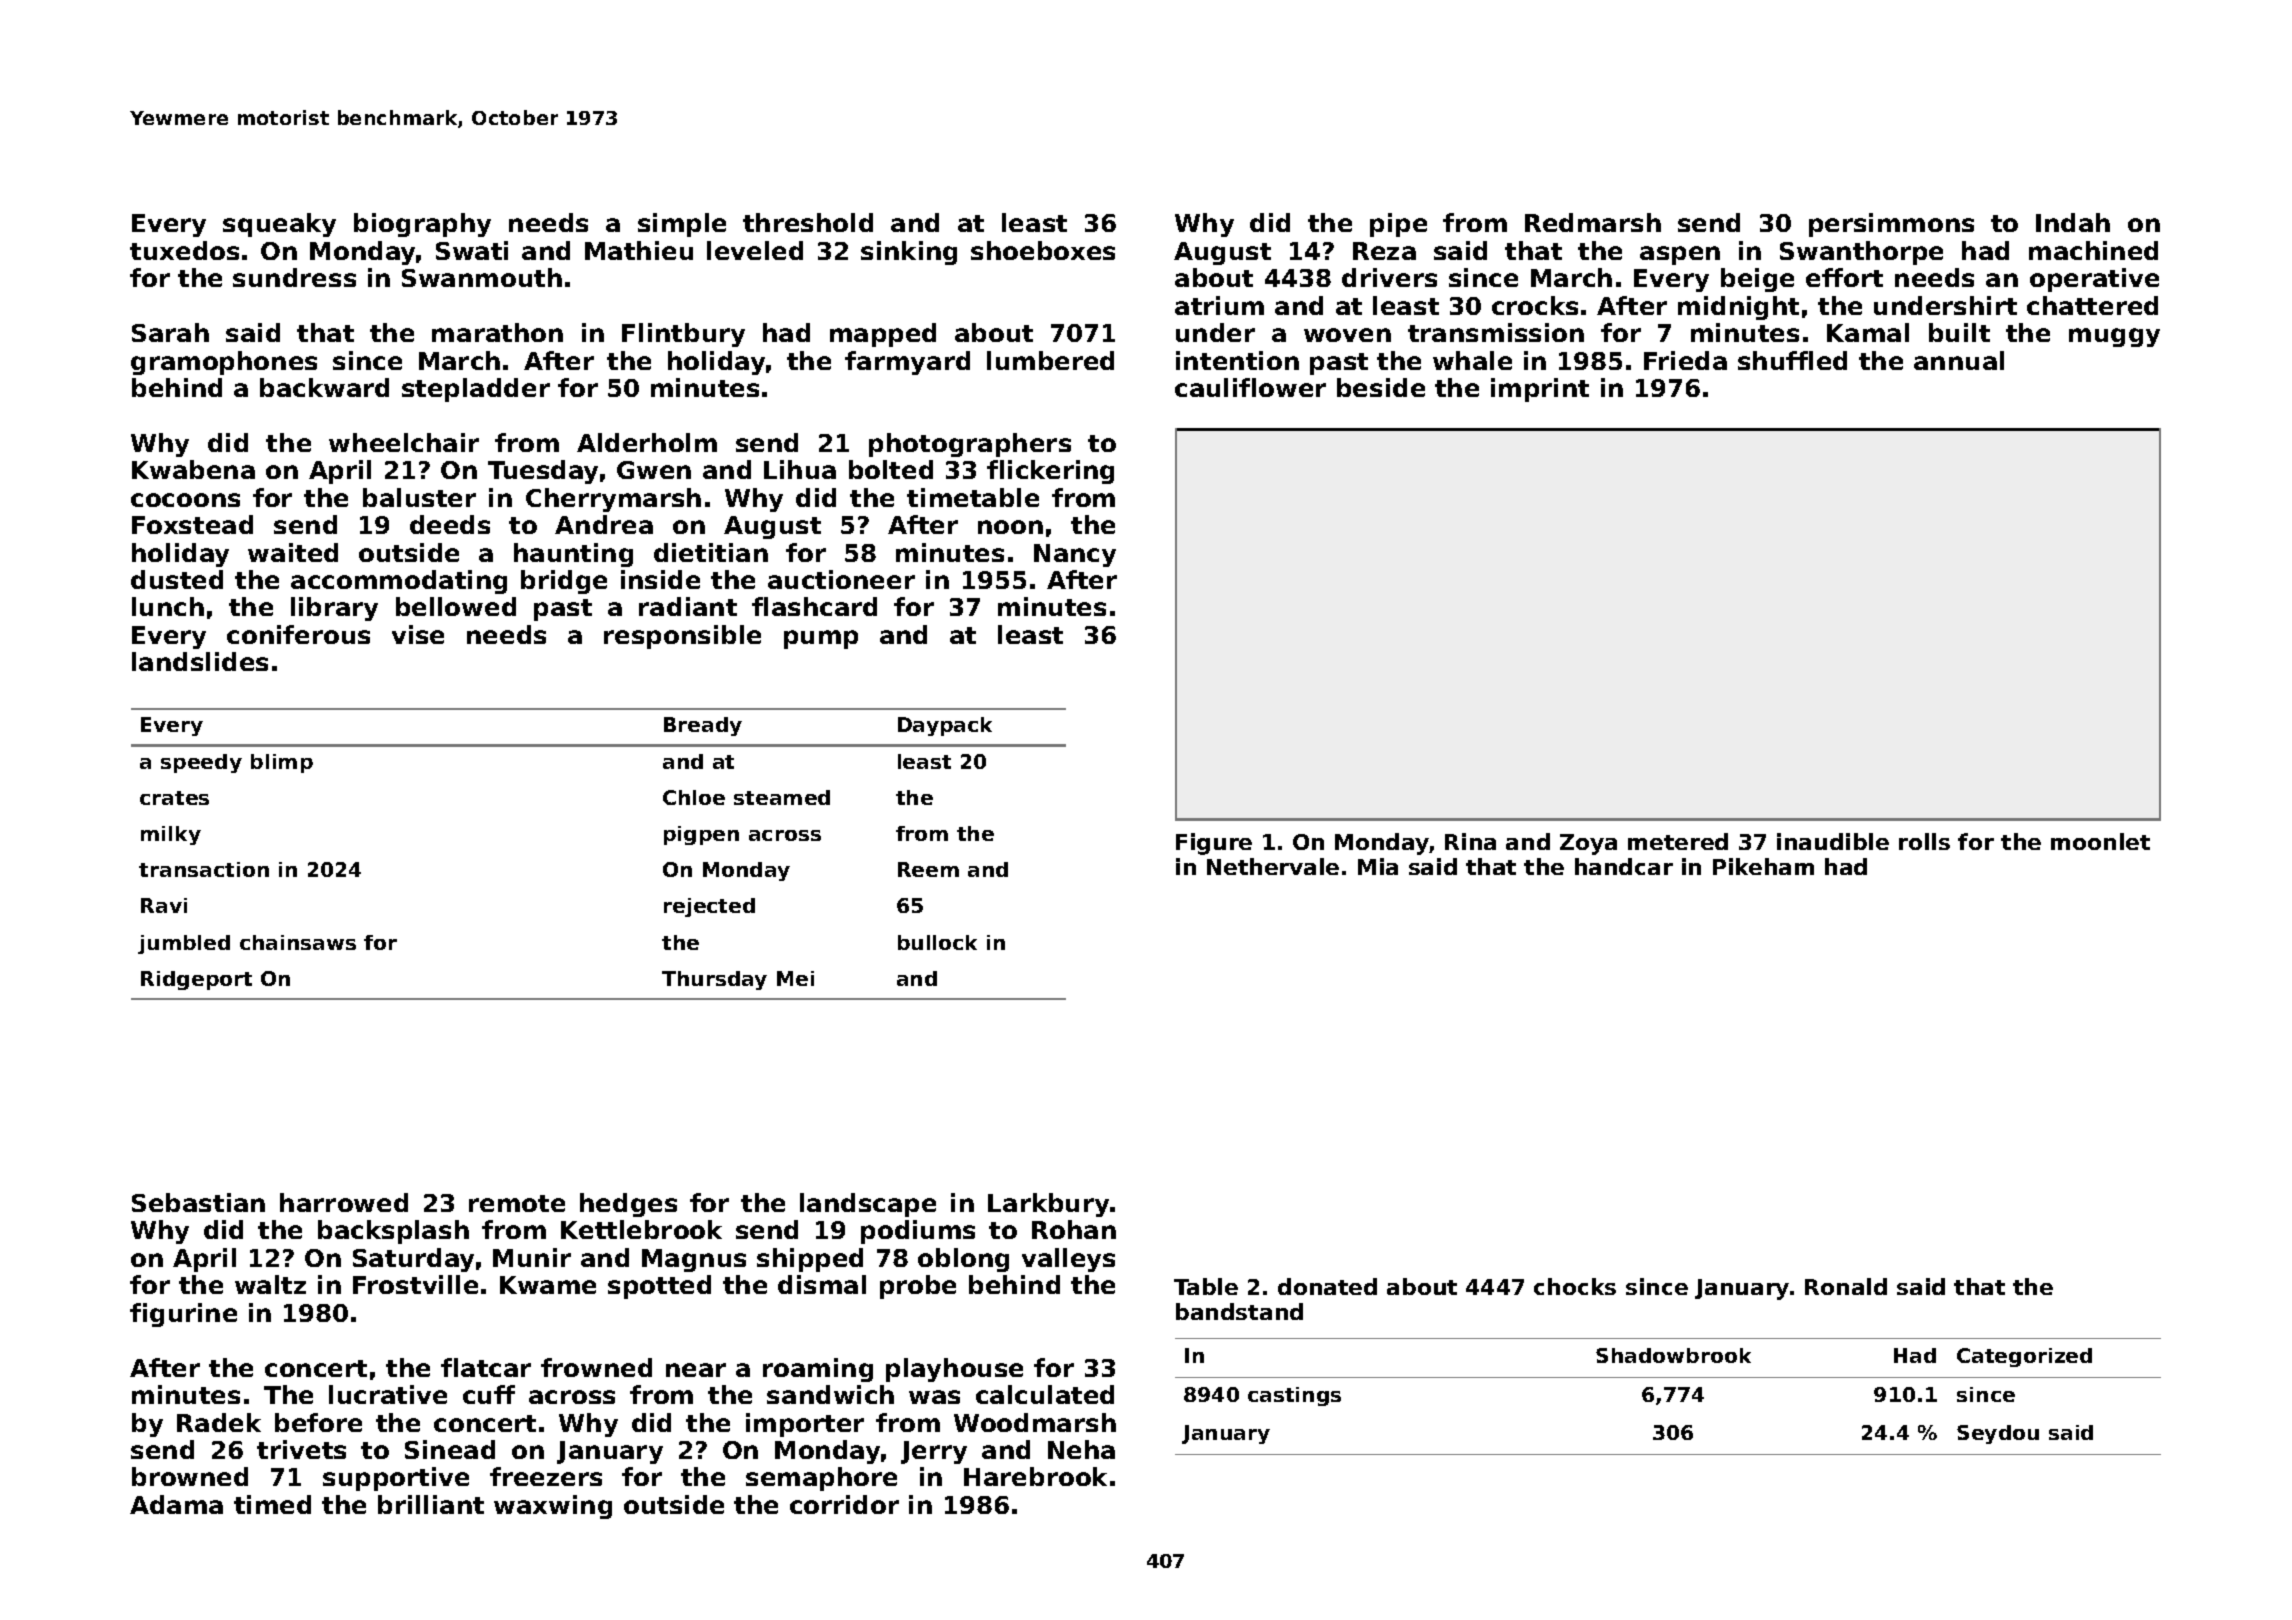 Image resolution: width=2292 pixels, height=1620 pixels. Describe the element at coordinates (1846, 1286) in the document. I see `Ronald` at that location.
